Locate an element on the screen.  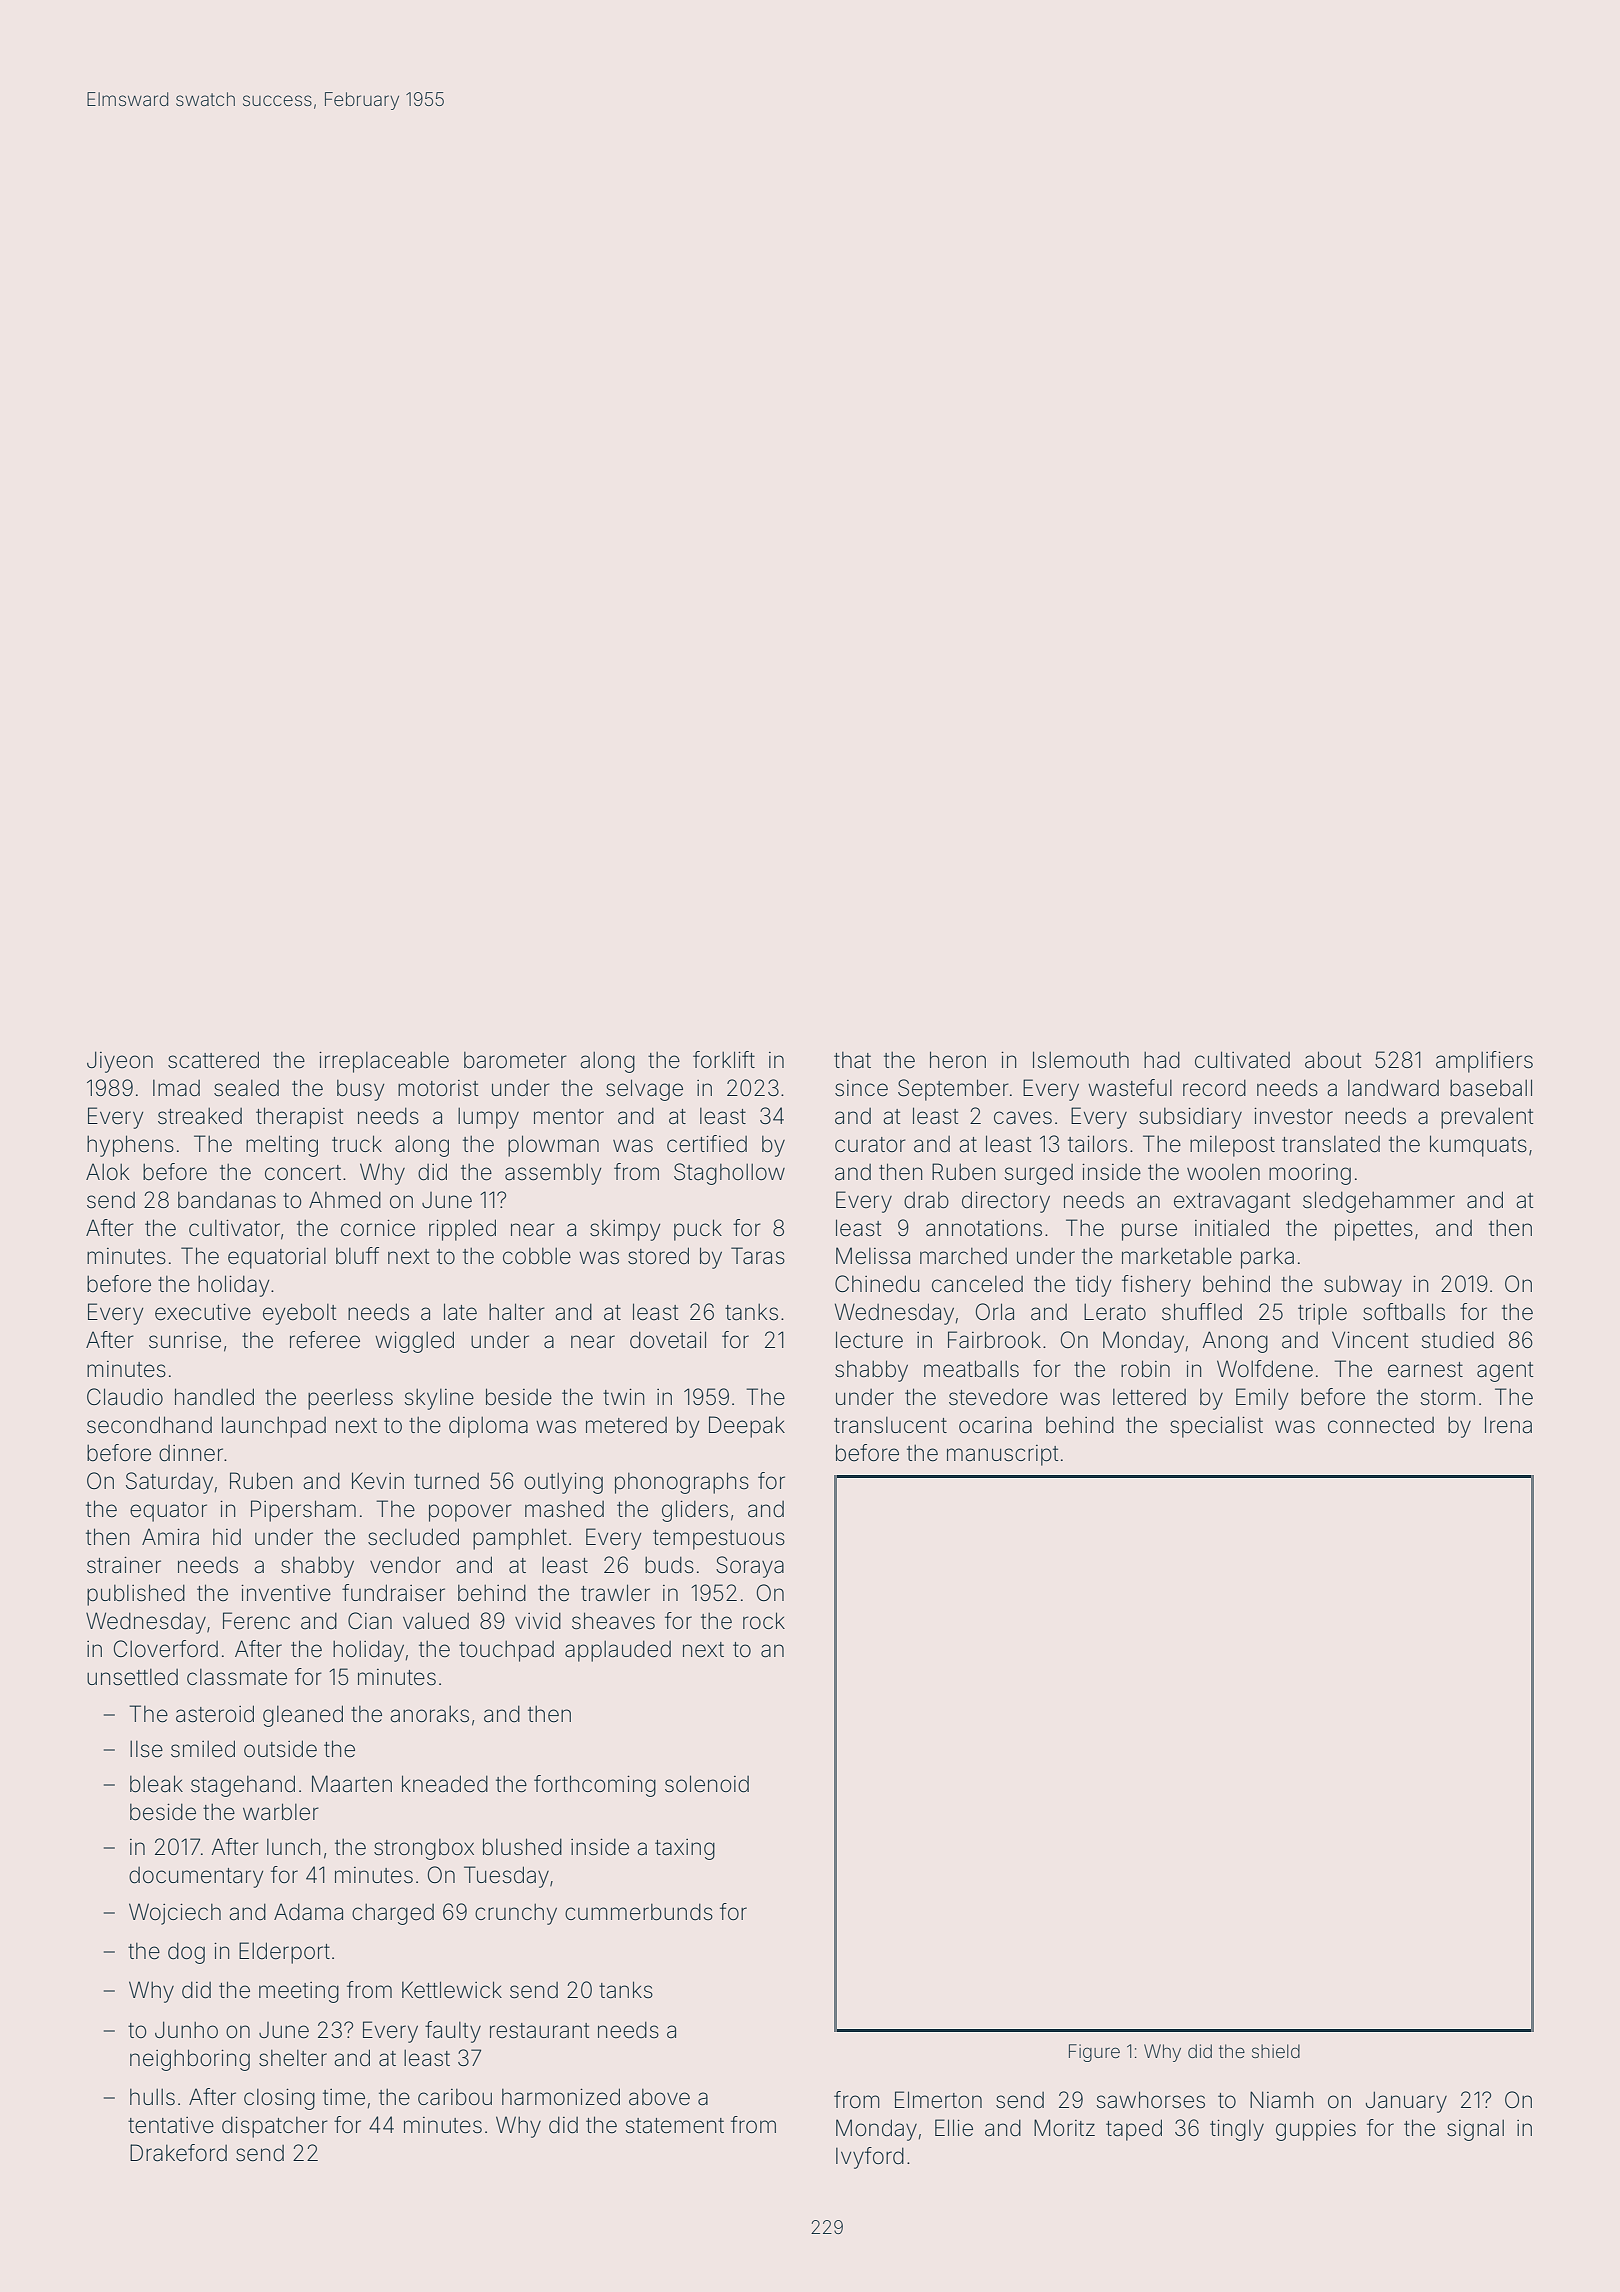
January is located at coordinates (1406, 2102).
